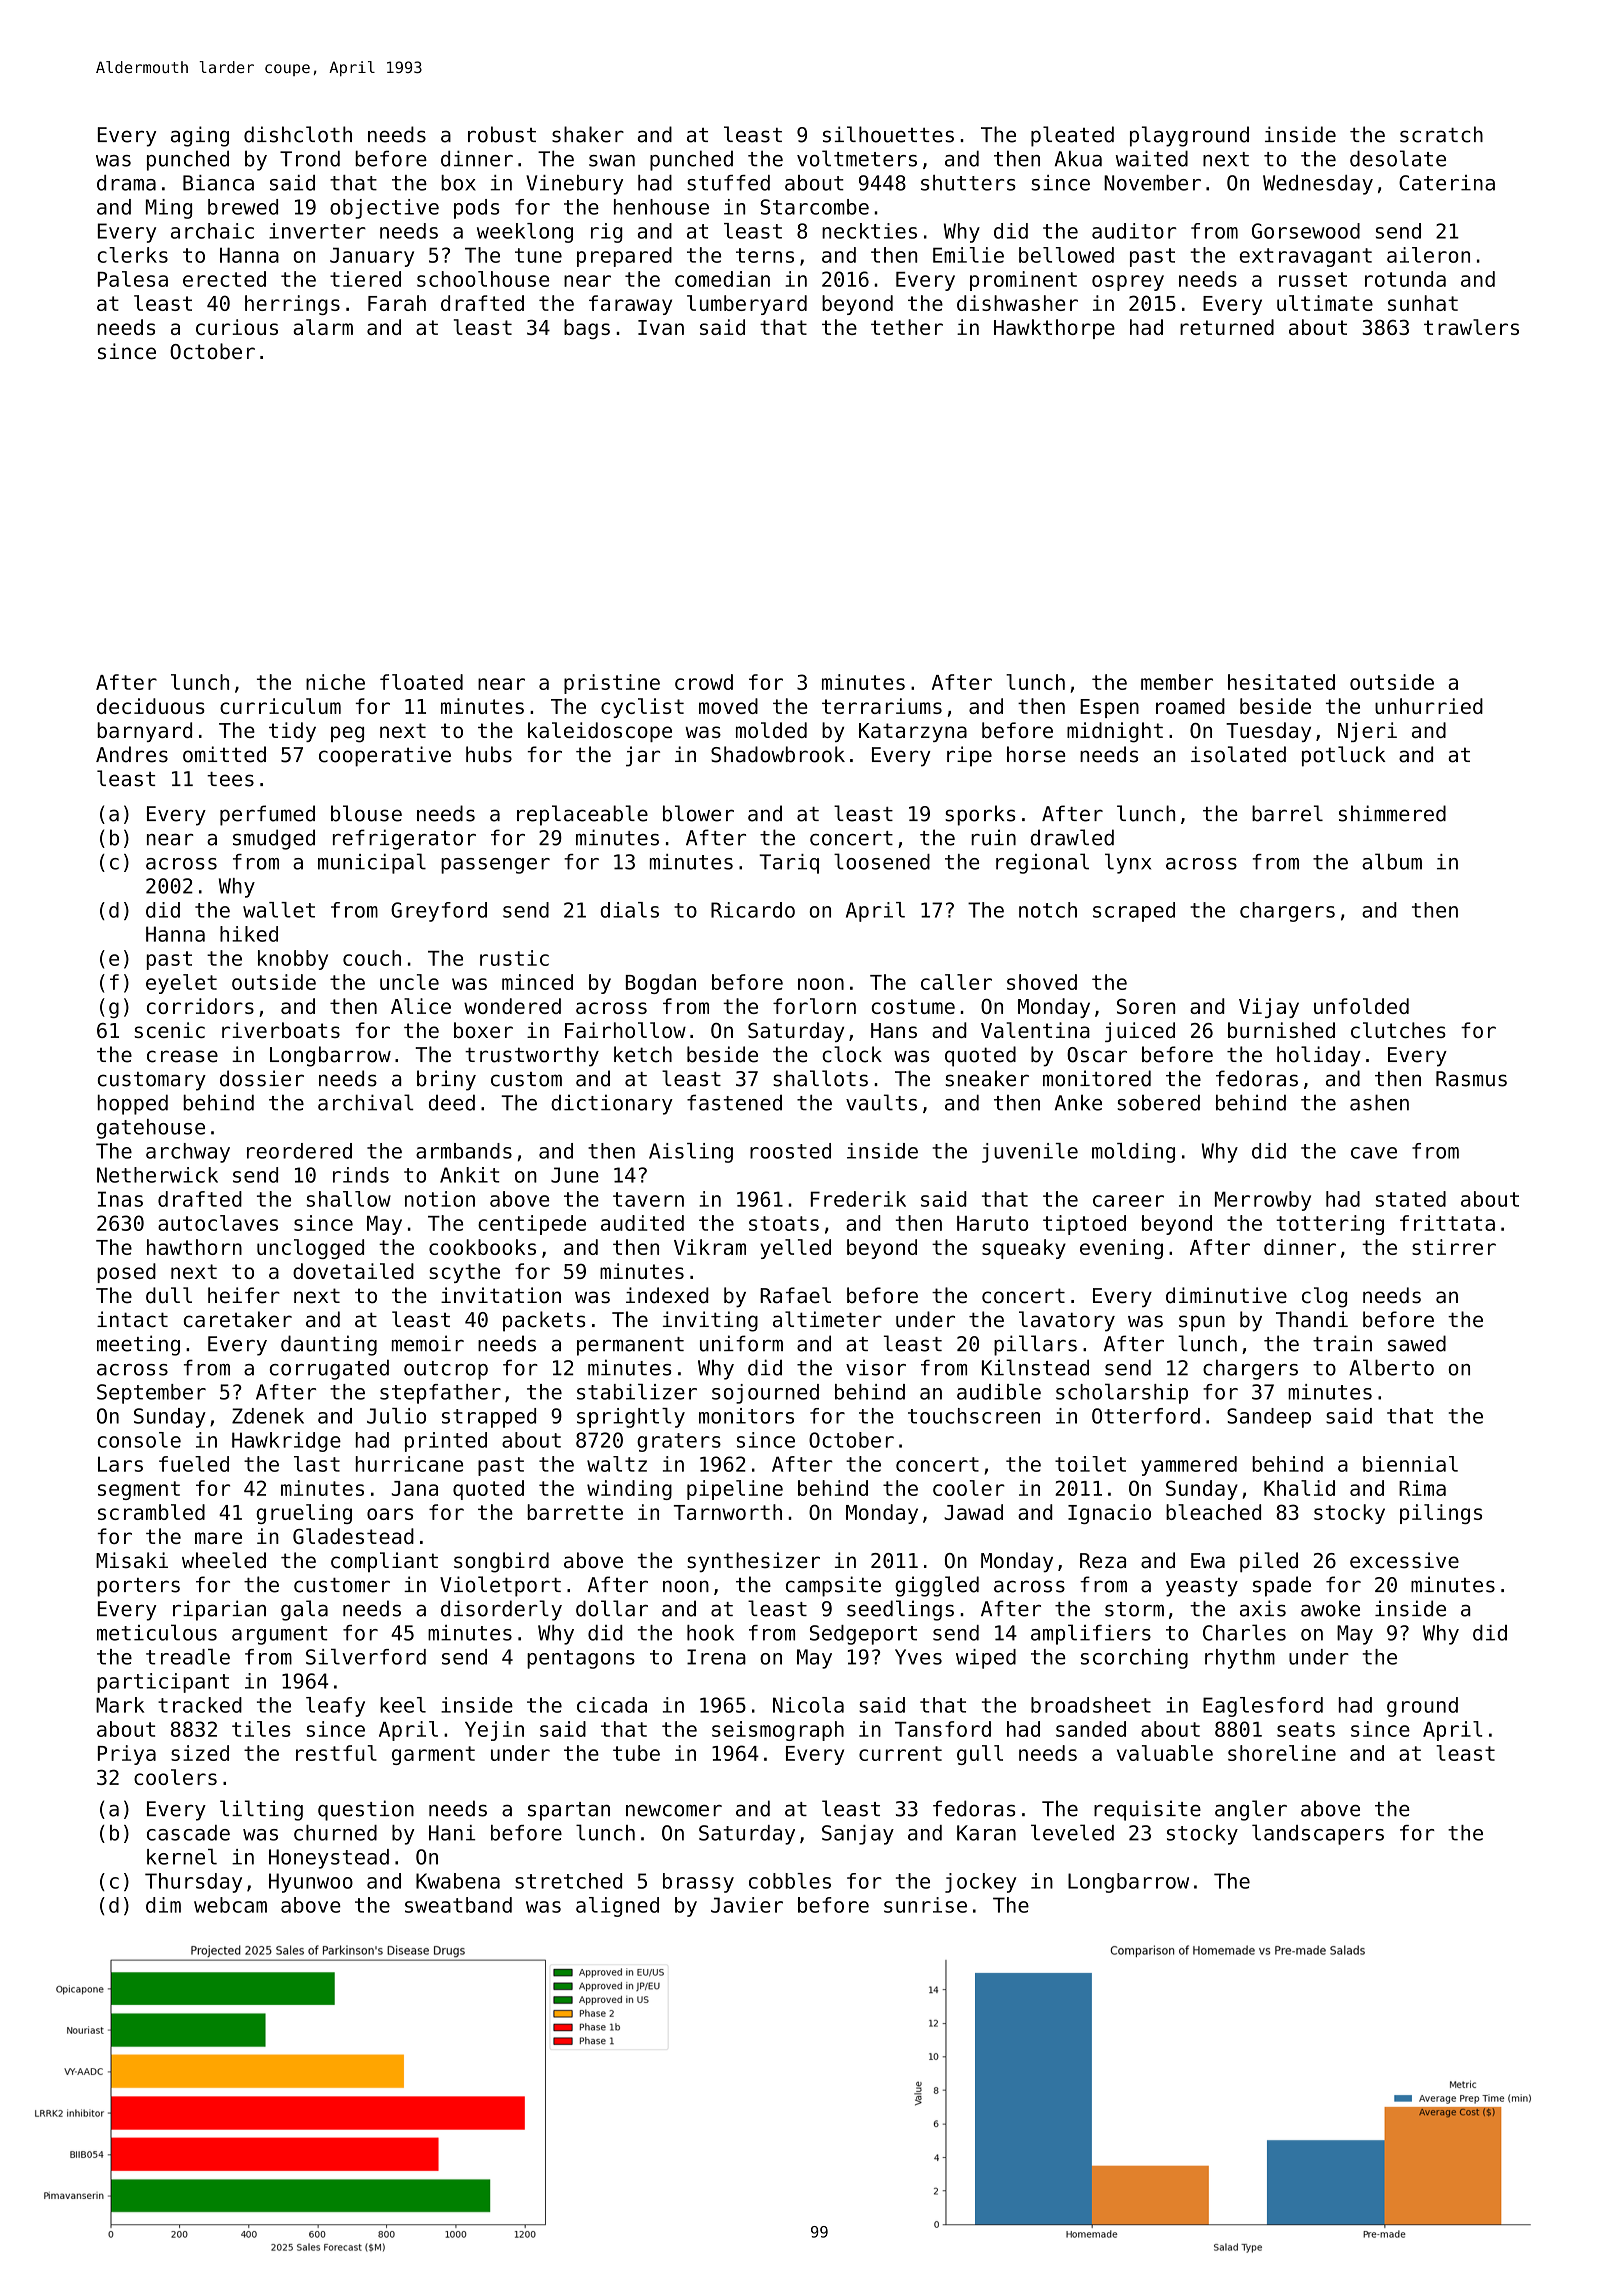 The height and width of the screenshot is (2292, 1620). What do you see at coordinates (784, 1223) in the screenshot?
I see `stoats` at bounding box center [784, 1223].
